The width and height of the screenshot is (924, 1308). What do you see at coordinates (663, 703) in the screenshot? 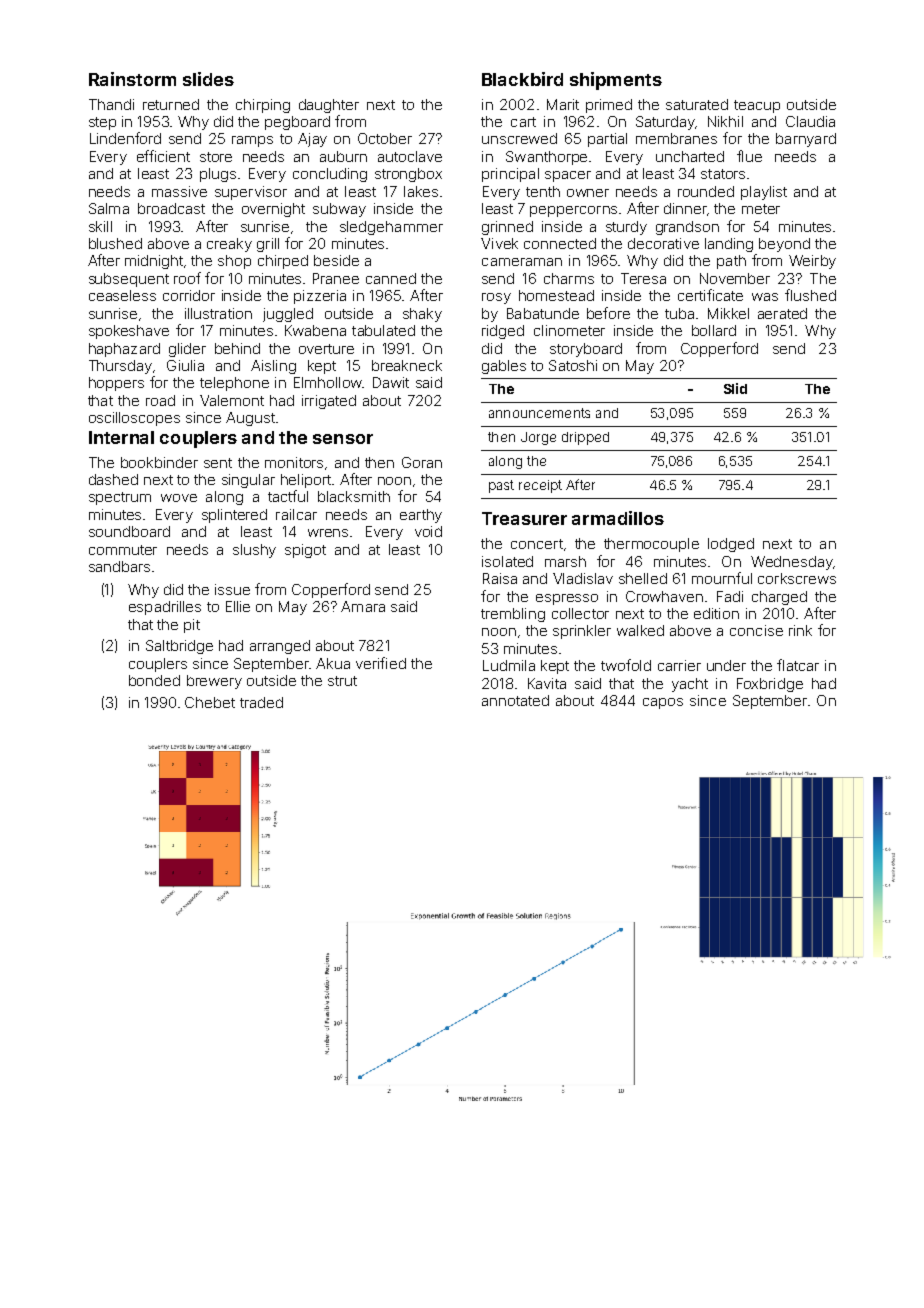
I see `capos` at bounding box center [663, 703].
